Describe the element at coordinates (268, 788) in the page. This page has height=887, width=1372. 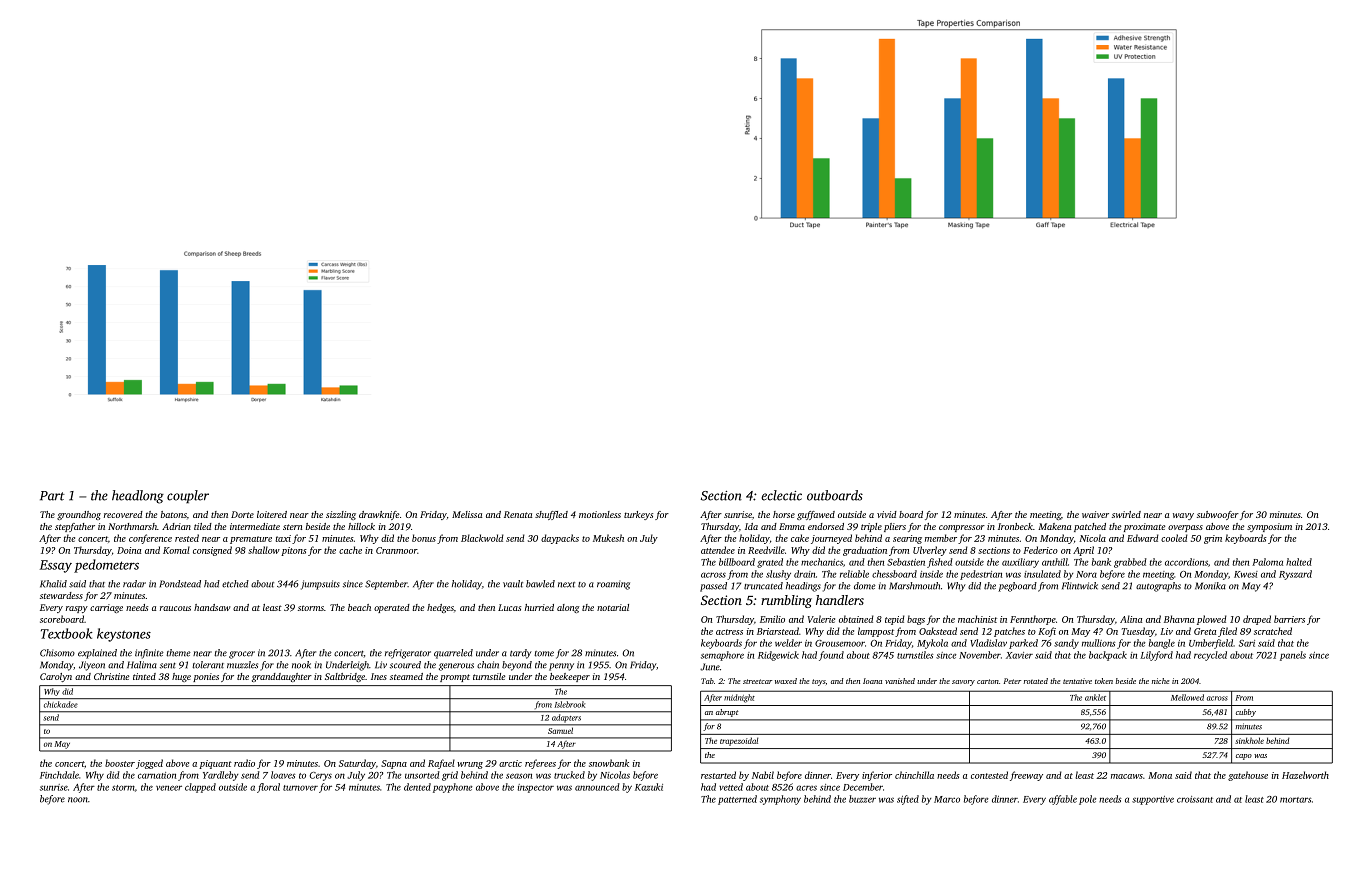
I see `floral` at that location.
